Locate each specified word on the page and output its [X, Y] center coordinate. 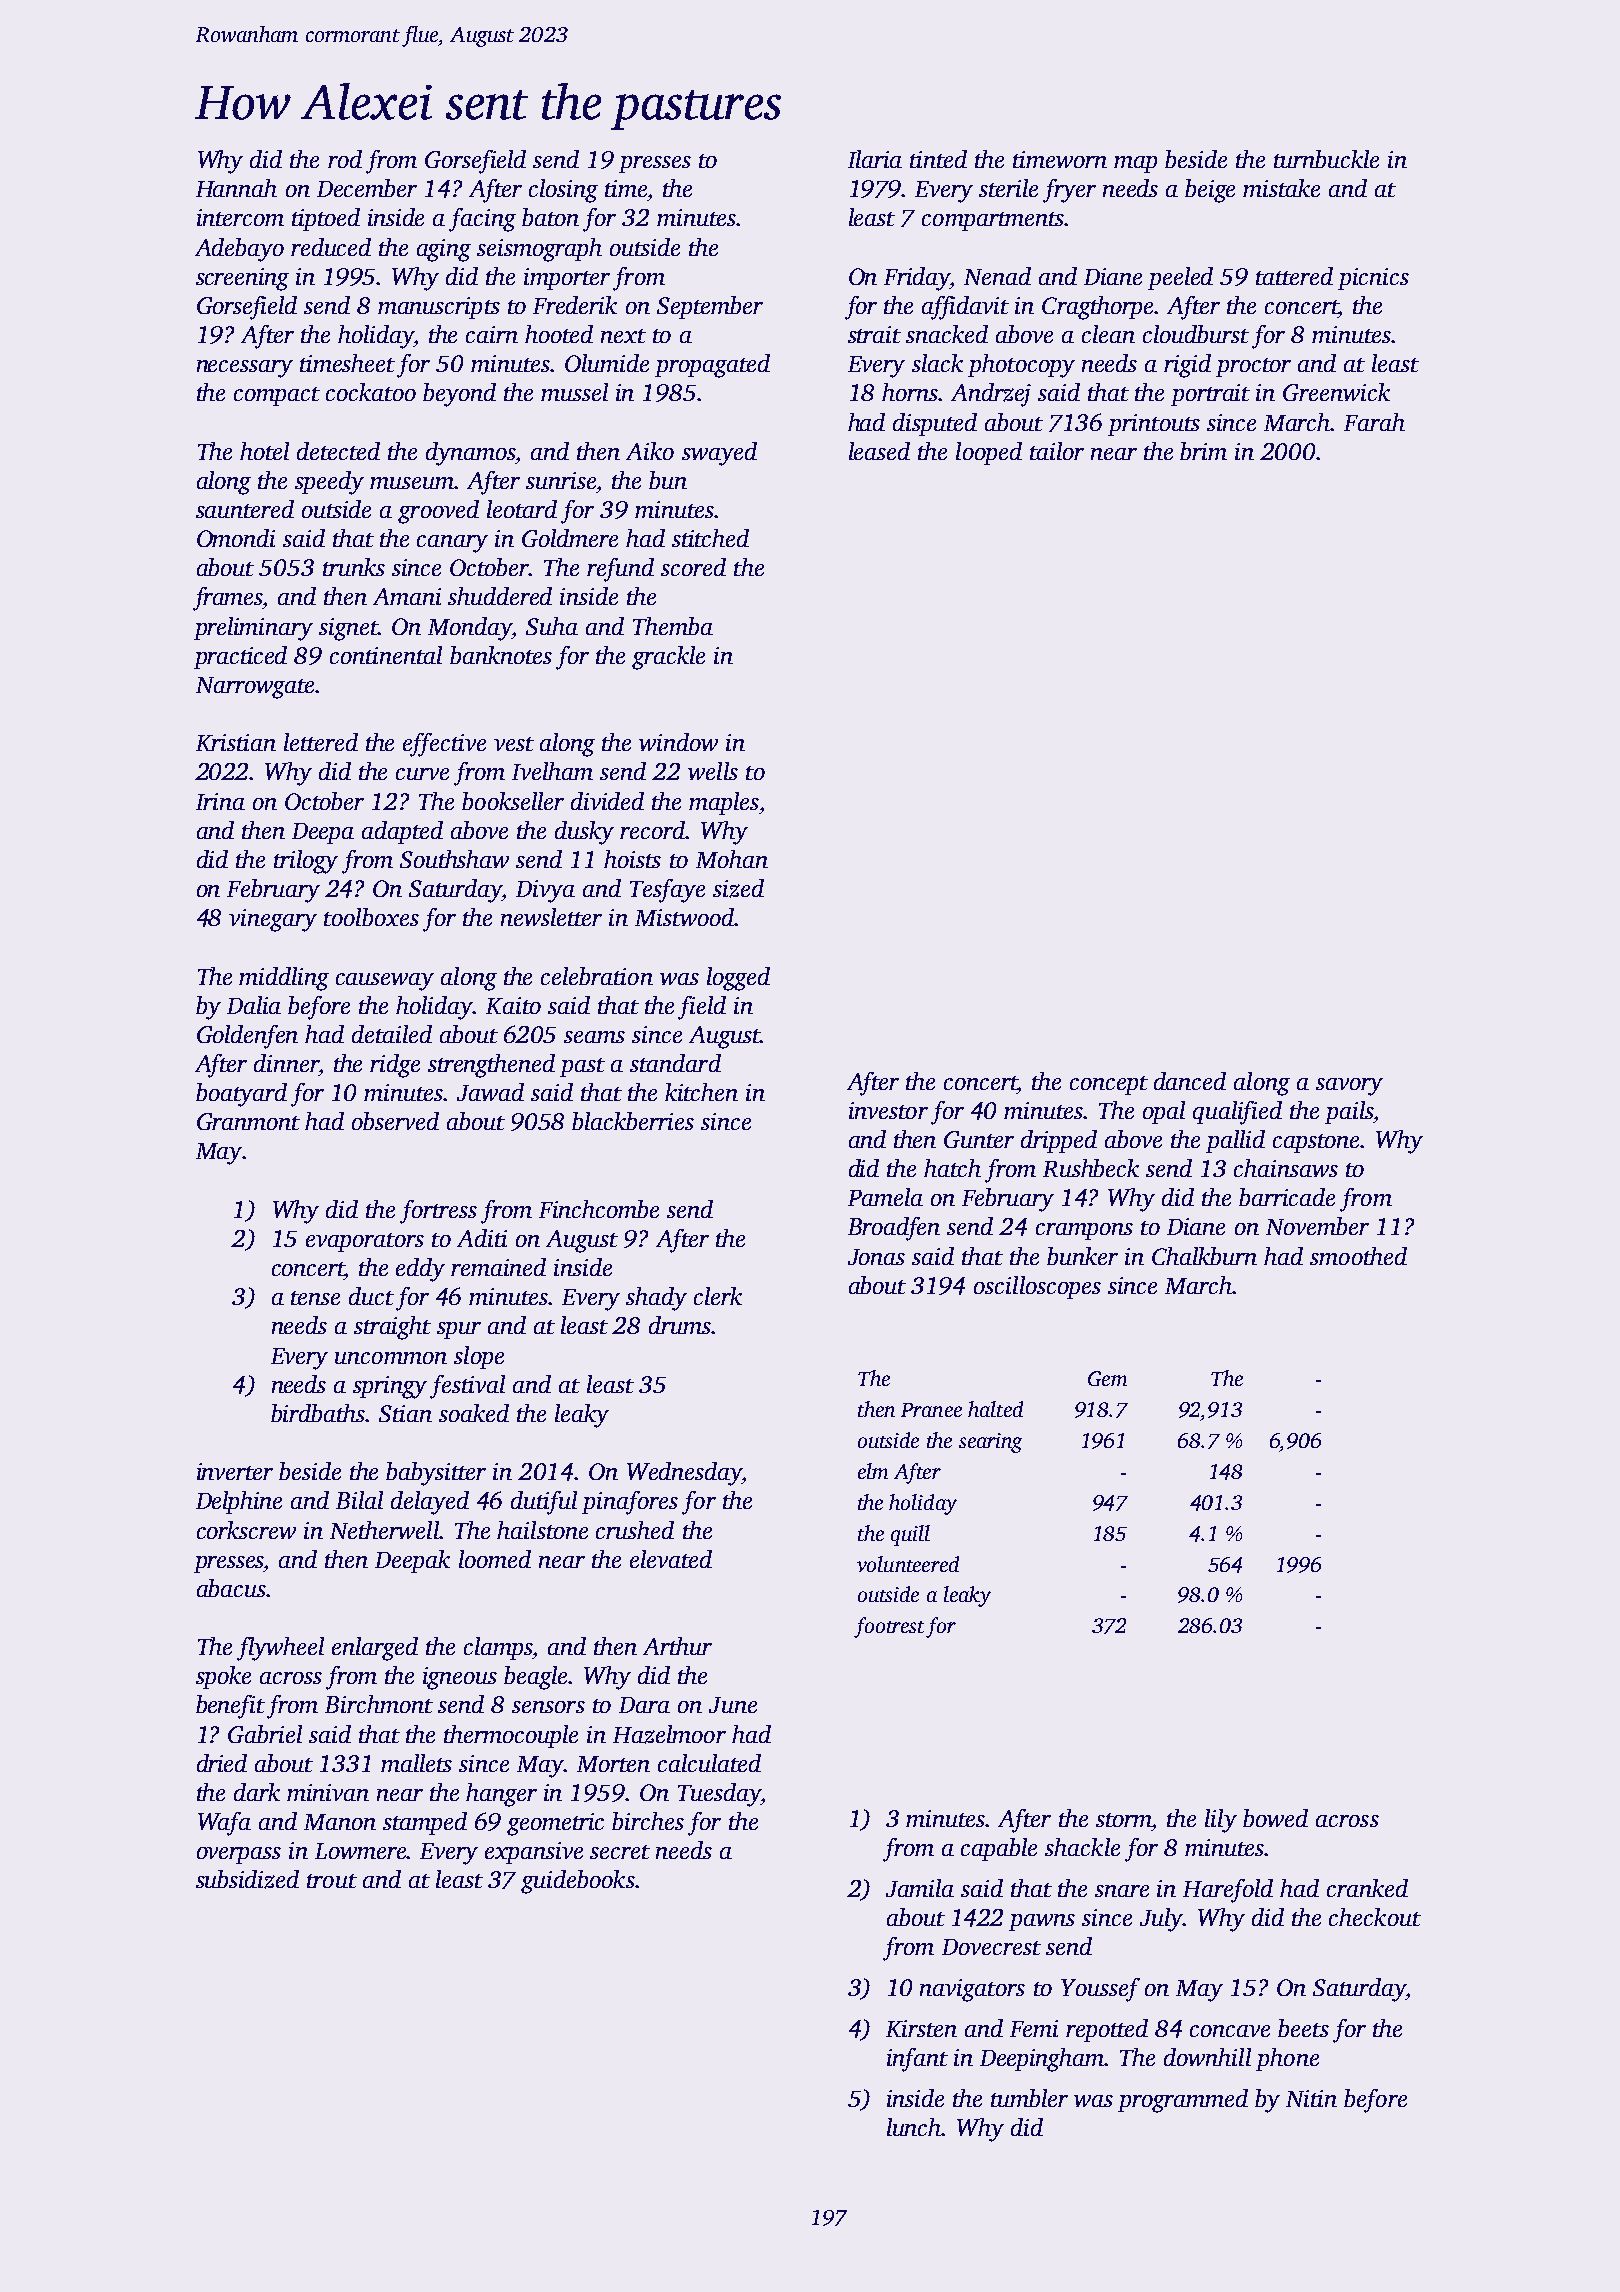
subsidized [247, 1879]
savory [1349, 1087]
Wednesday [684, 1474]
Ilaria [875, 159]
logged [738, 979]
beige [1210, 191]
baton [550, 217]
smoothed [1358, 1256]
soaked [474, 1413]
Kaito [513, 1005]
